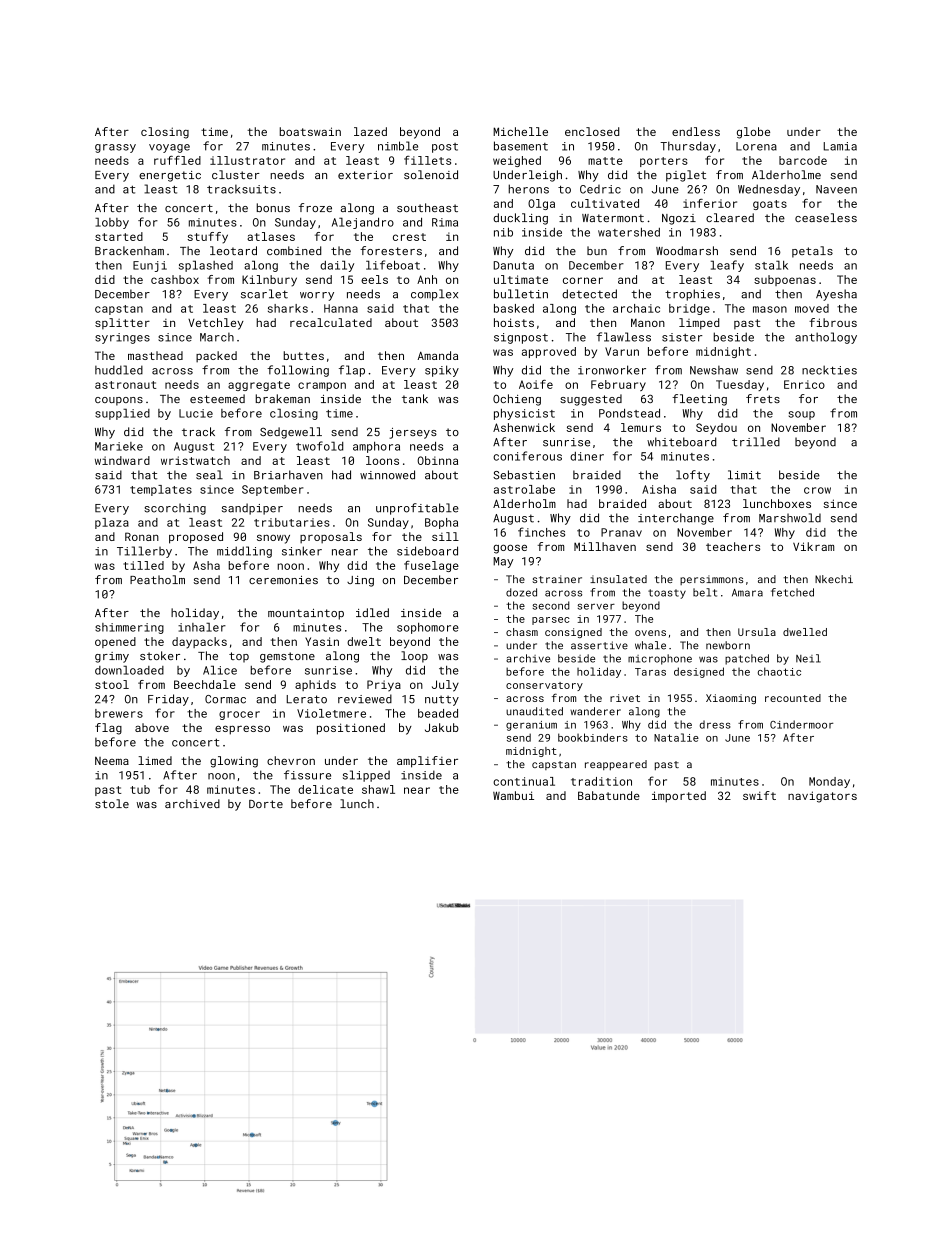 This screenshot has width=952, height=1233. Describe the element at coordinates (699, 400) in the screenshot. I see `fleeting` at that location.
